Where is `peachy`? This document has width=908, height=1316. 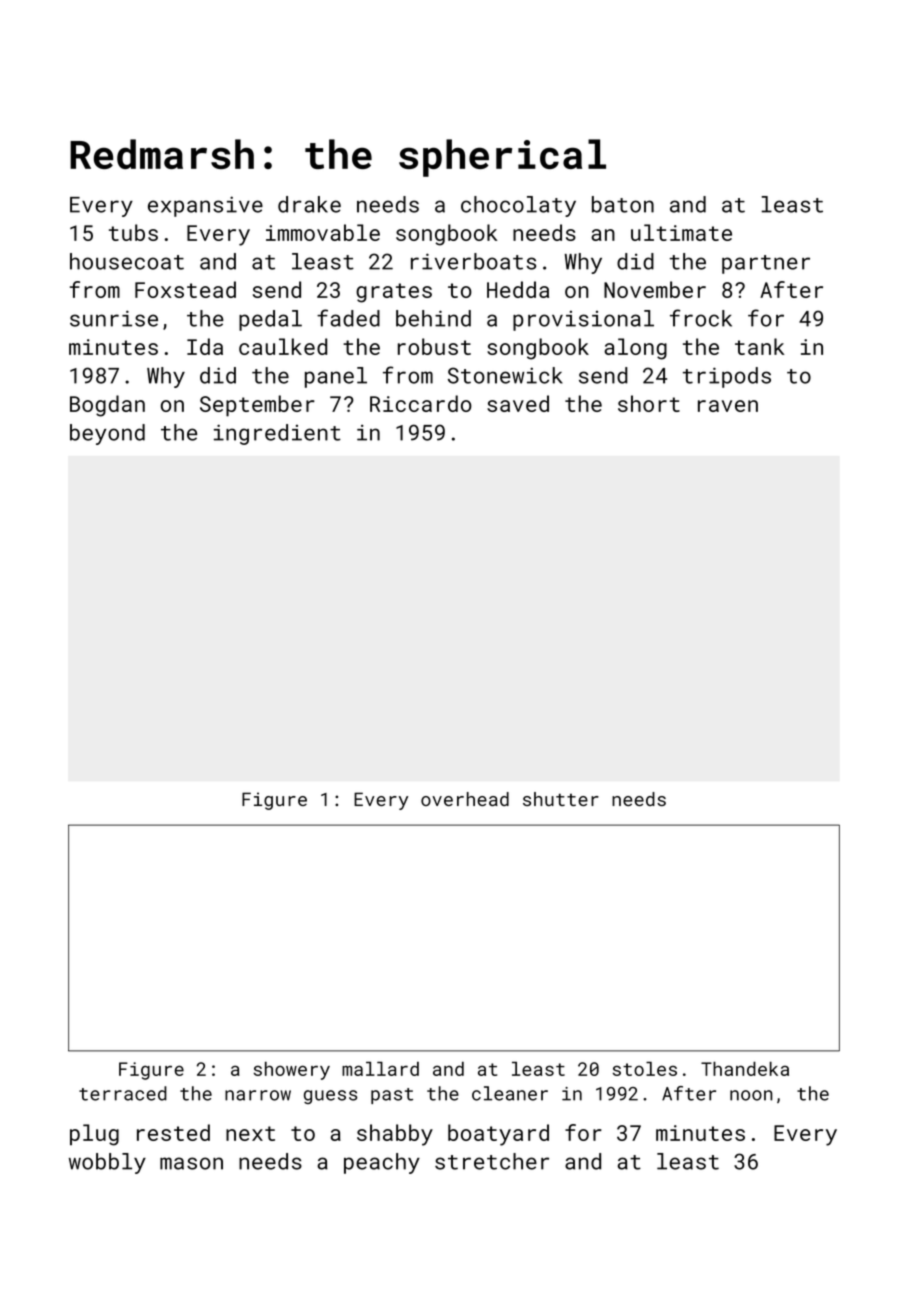
peachy is located at coordinates (382, 1163).
